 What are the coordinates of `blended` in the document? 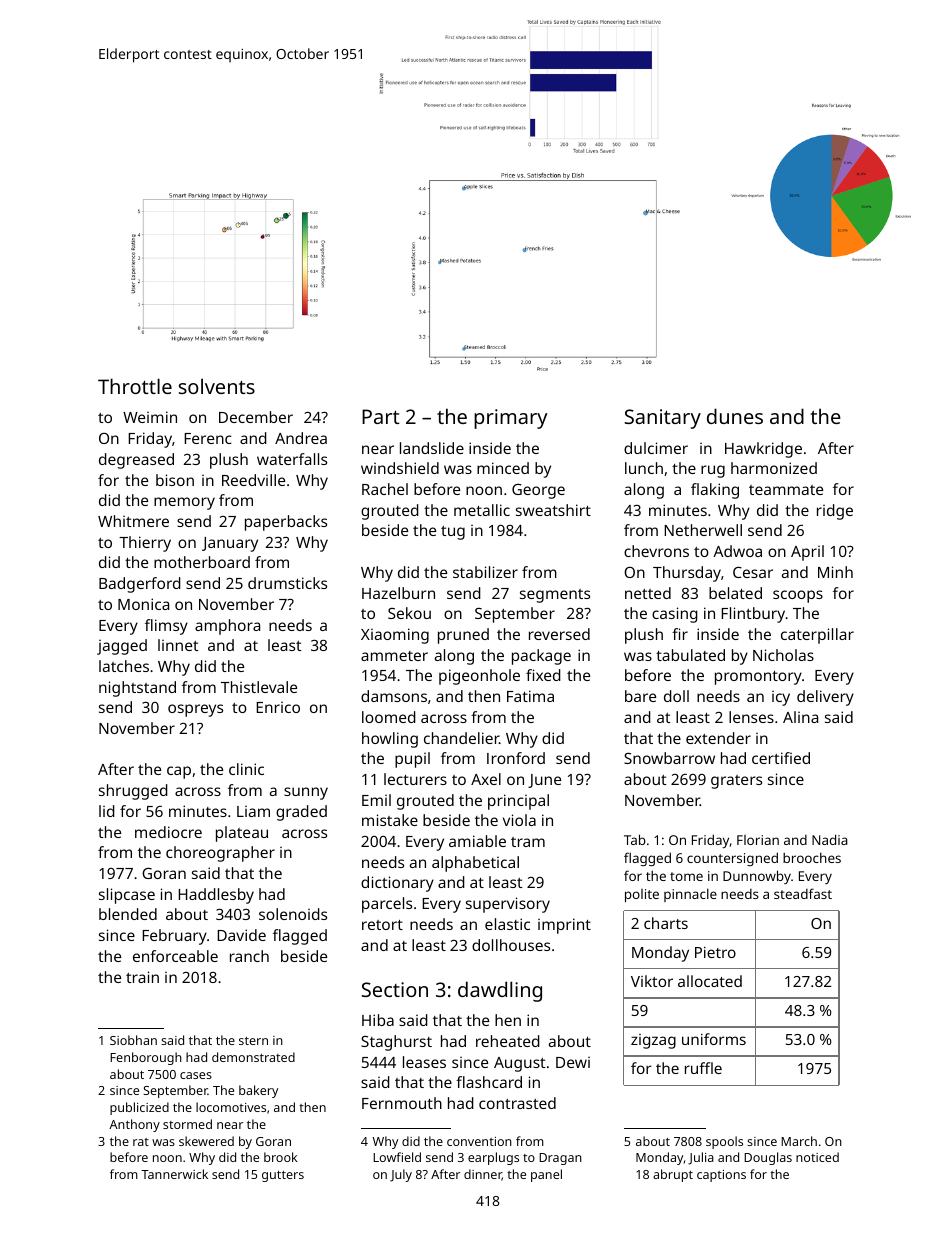 It's located at (128, 914).
